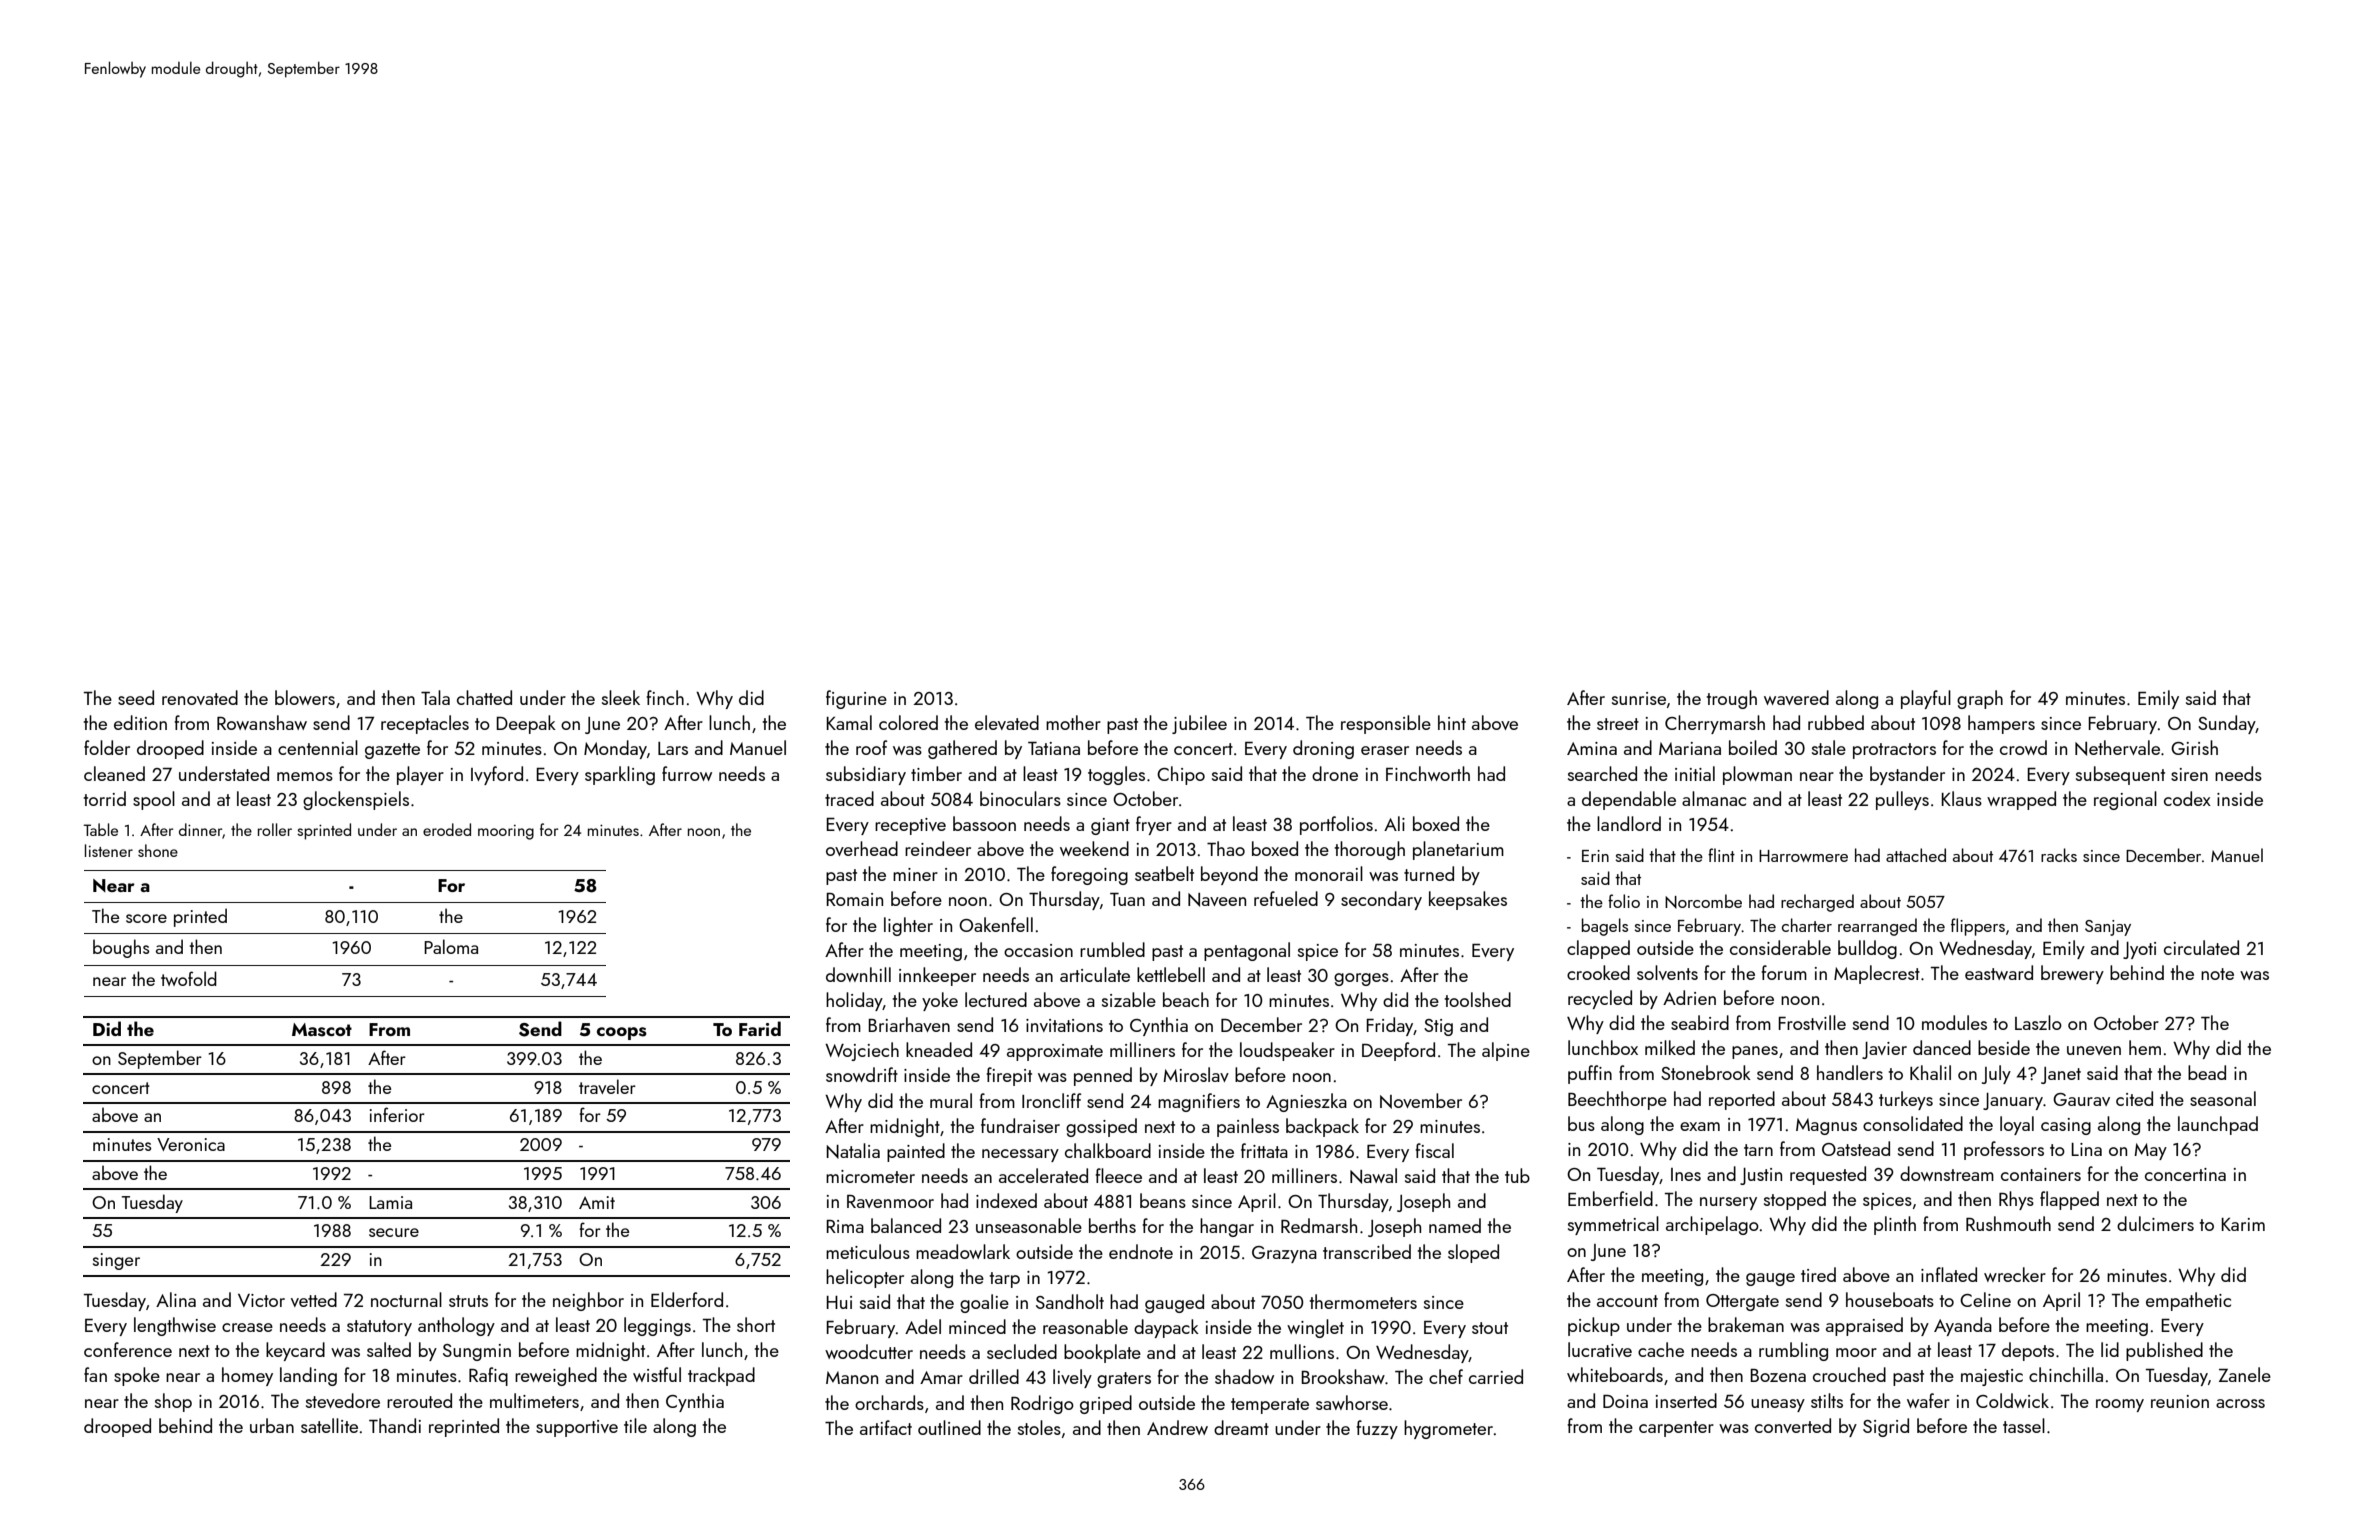  Describe the element at coordinates (1907, 775) in the screenshot. I see `bystander` at that location.
